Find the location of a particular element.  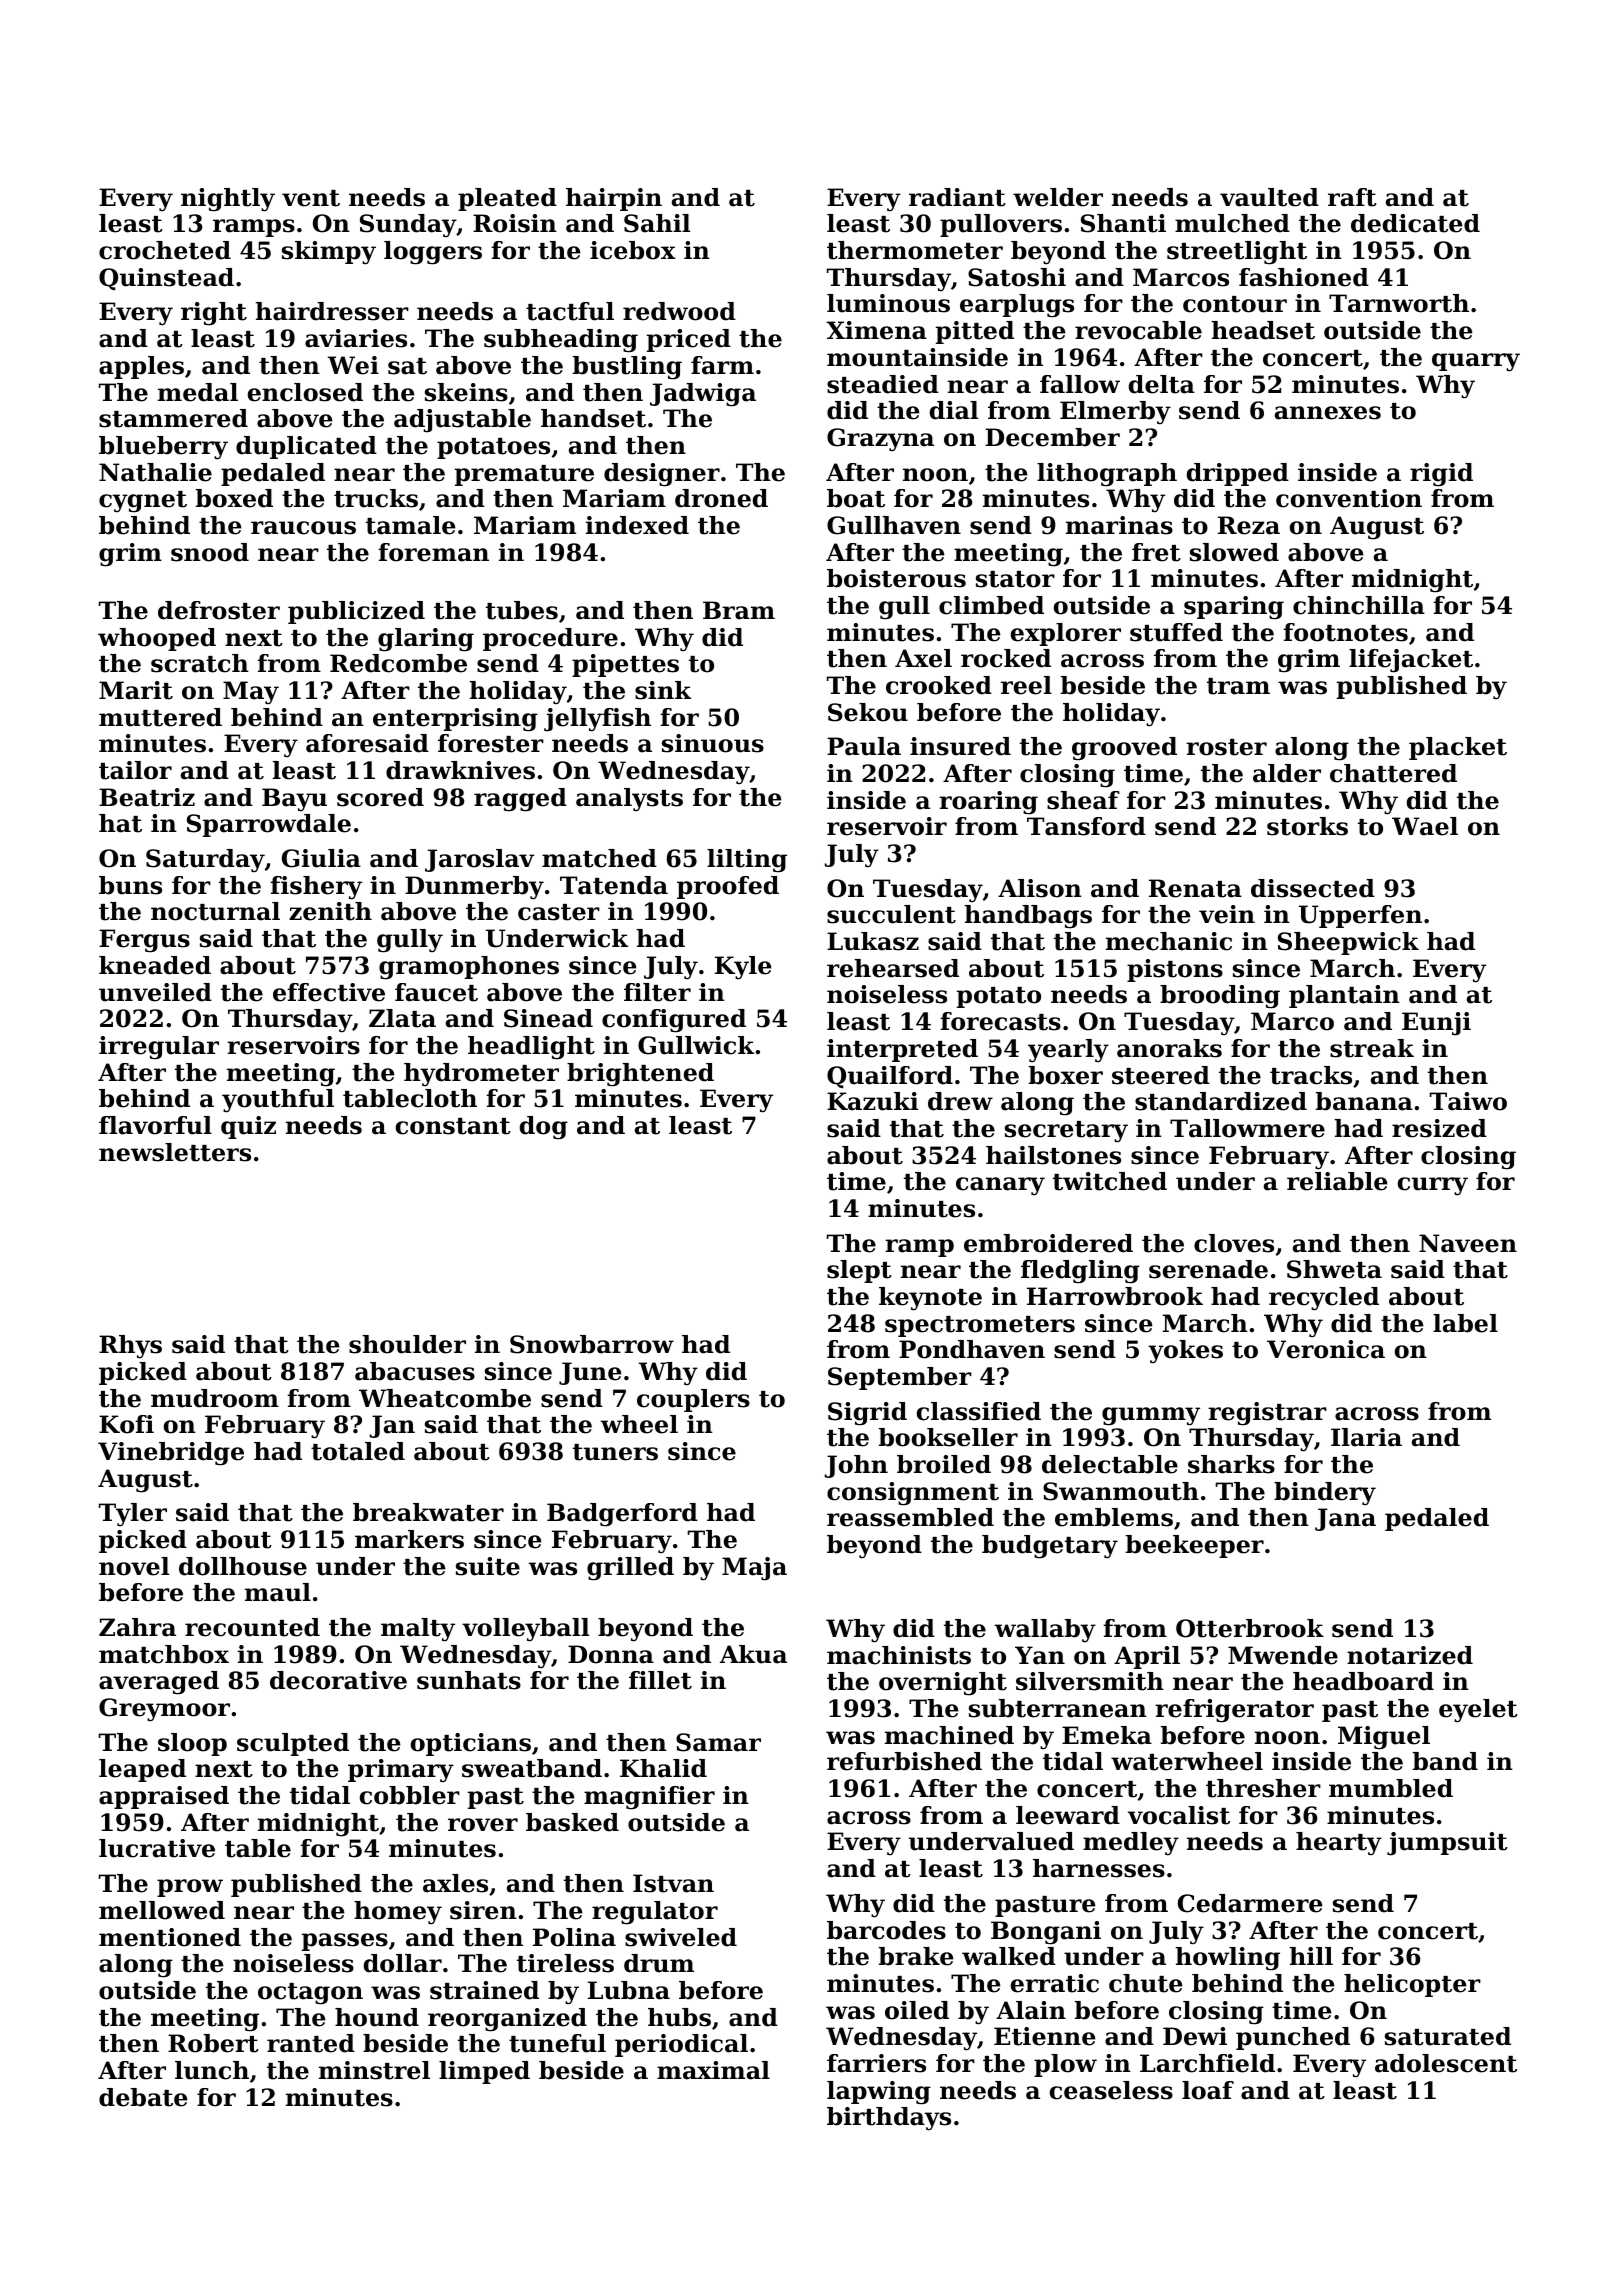

silversmith is located at coordinates (1090, 1681).
